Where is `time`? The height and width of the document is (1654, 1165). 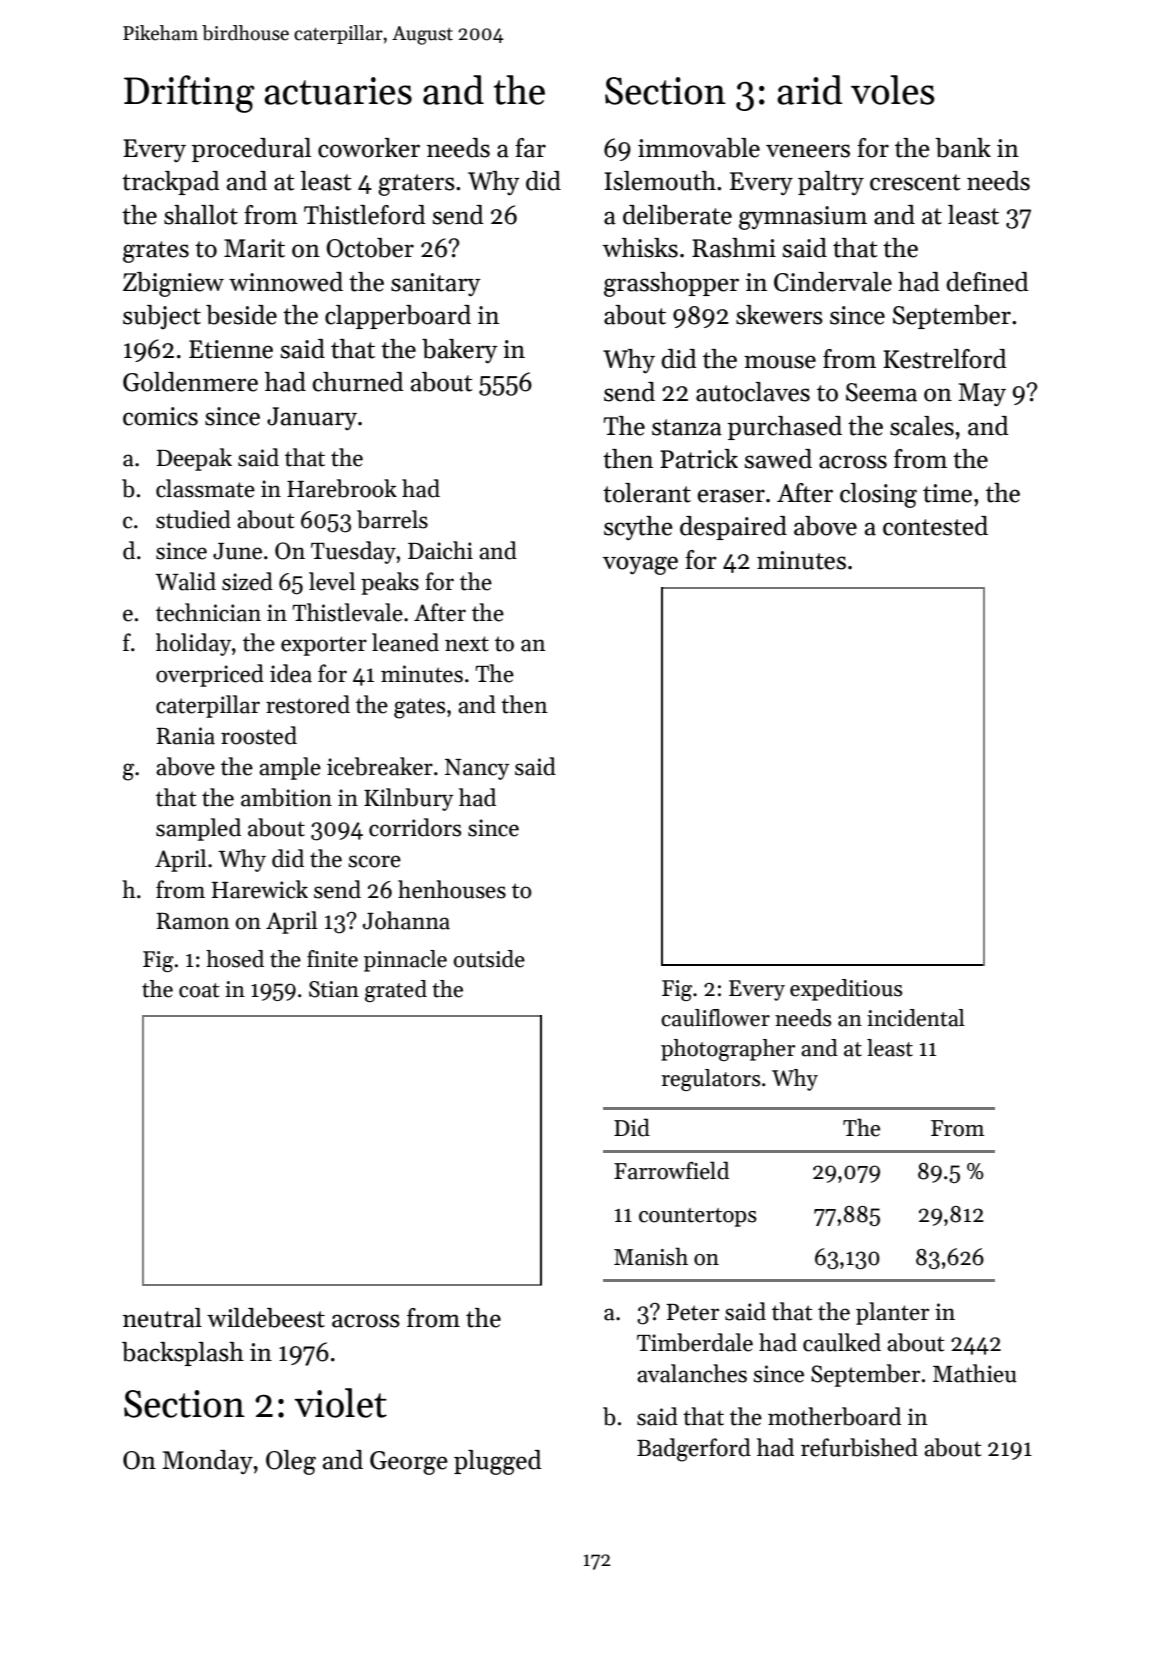
time is located at coordinates (947, 493).
